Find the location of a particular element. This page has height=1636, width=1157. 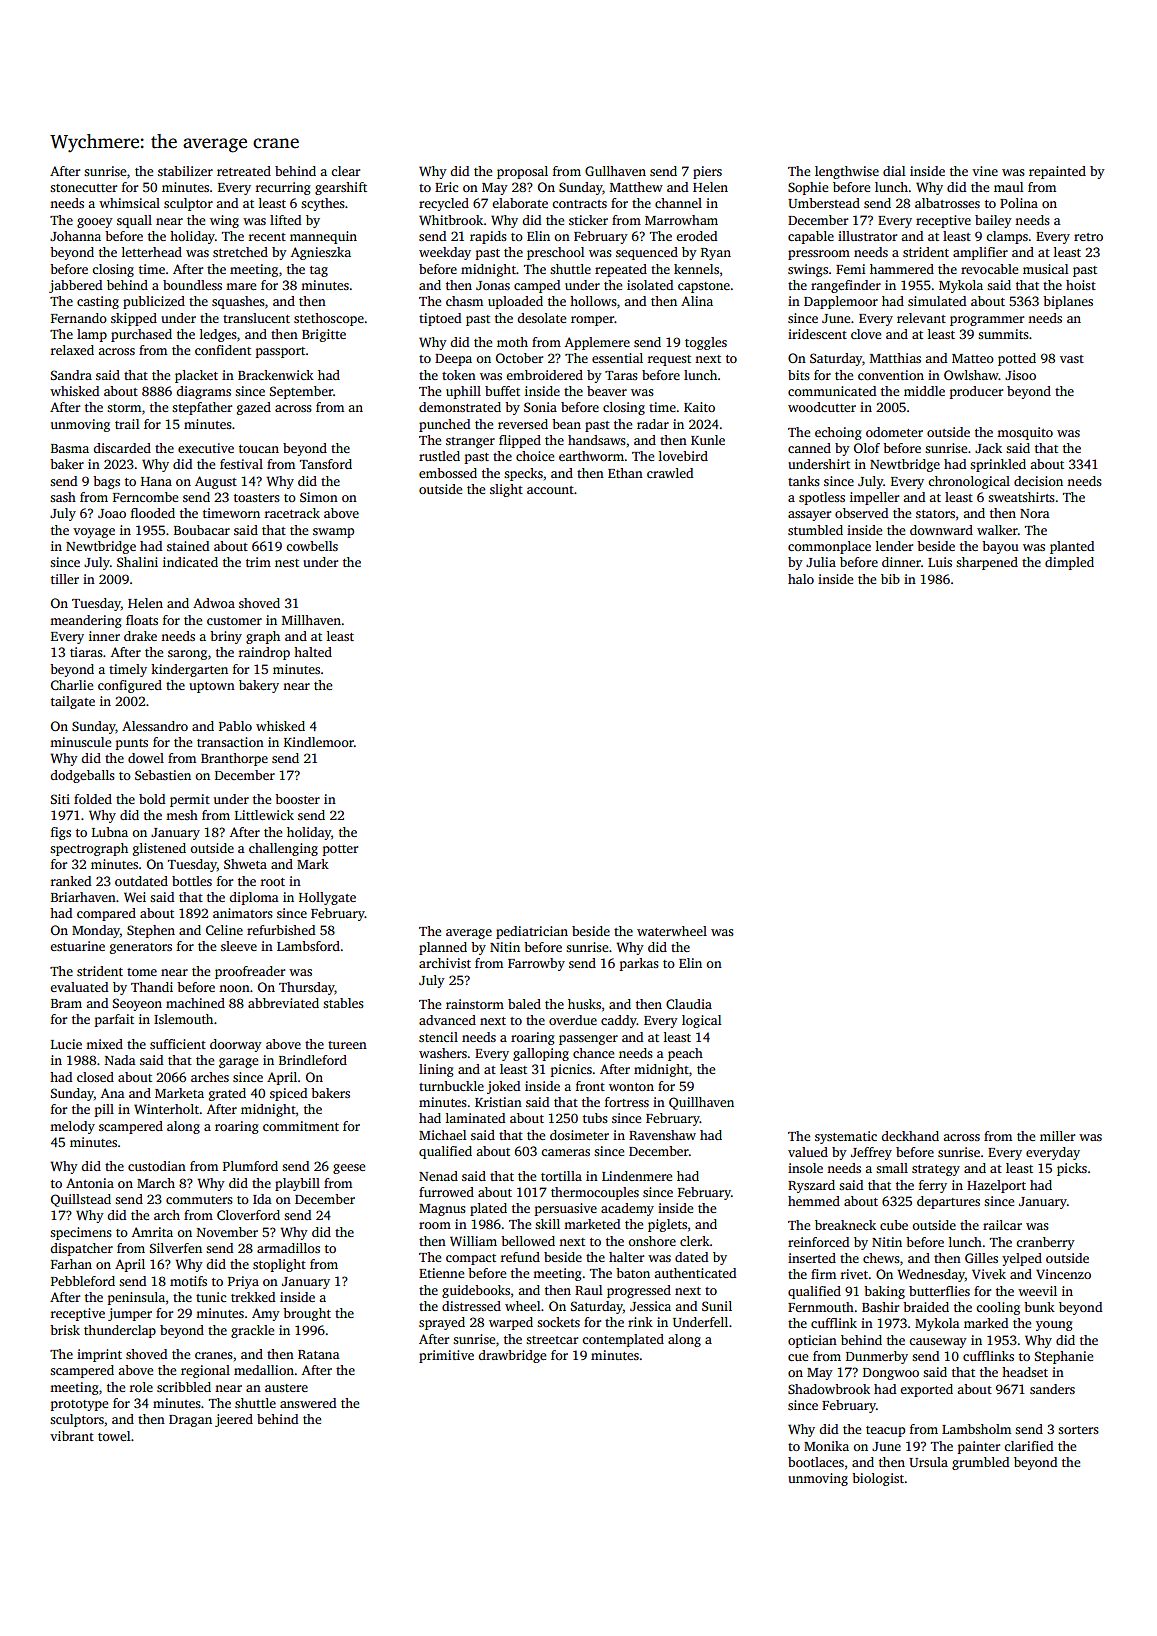

stabilizer is located at coordinates (185, 171).
